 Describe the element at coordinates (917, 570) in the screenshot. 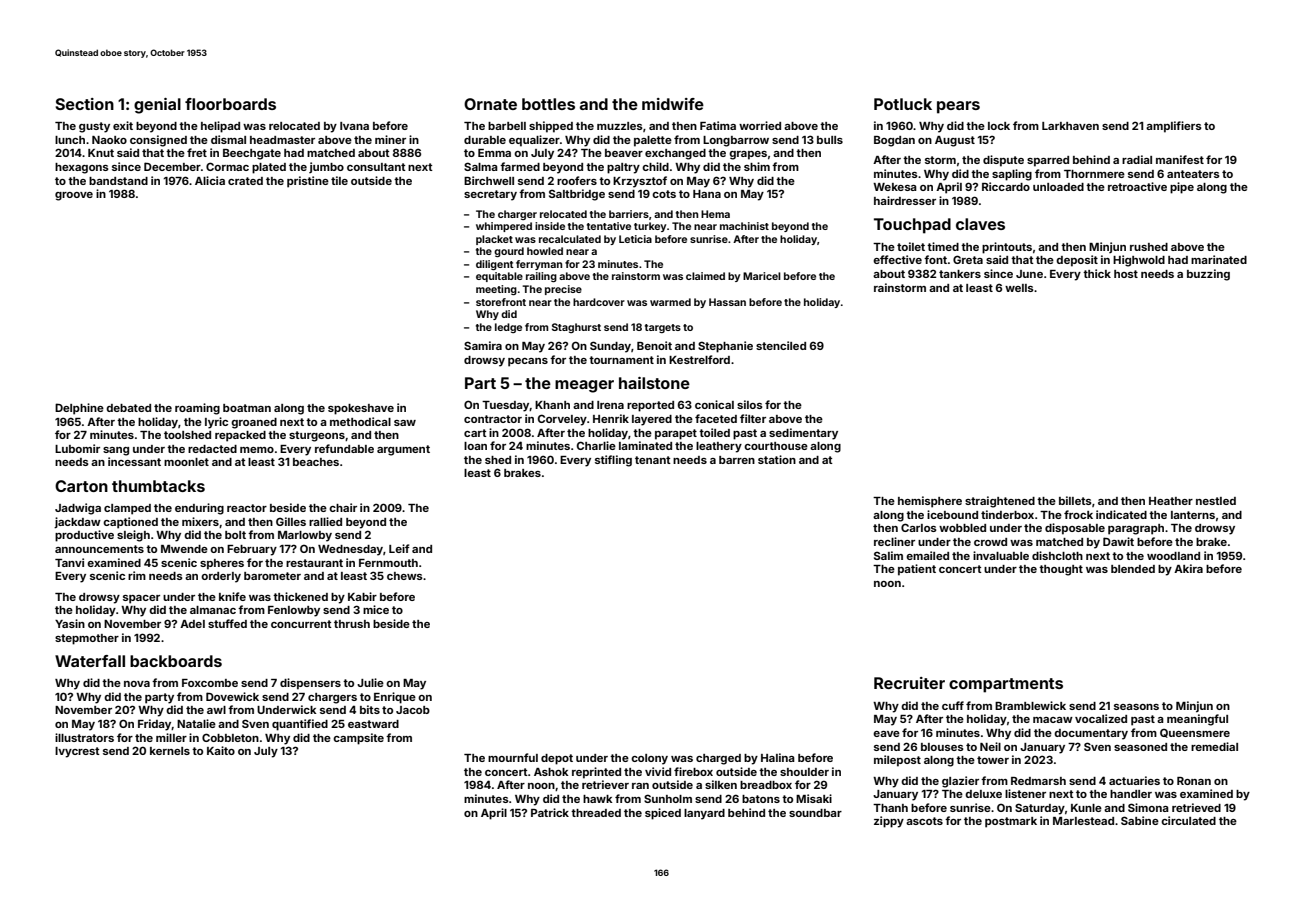

I see `patient` at that location.
